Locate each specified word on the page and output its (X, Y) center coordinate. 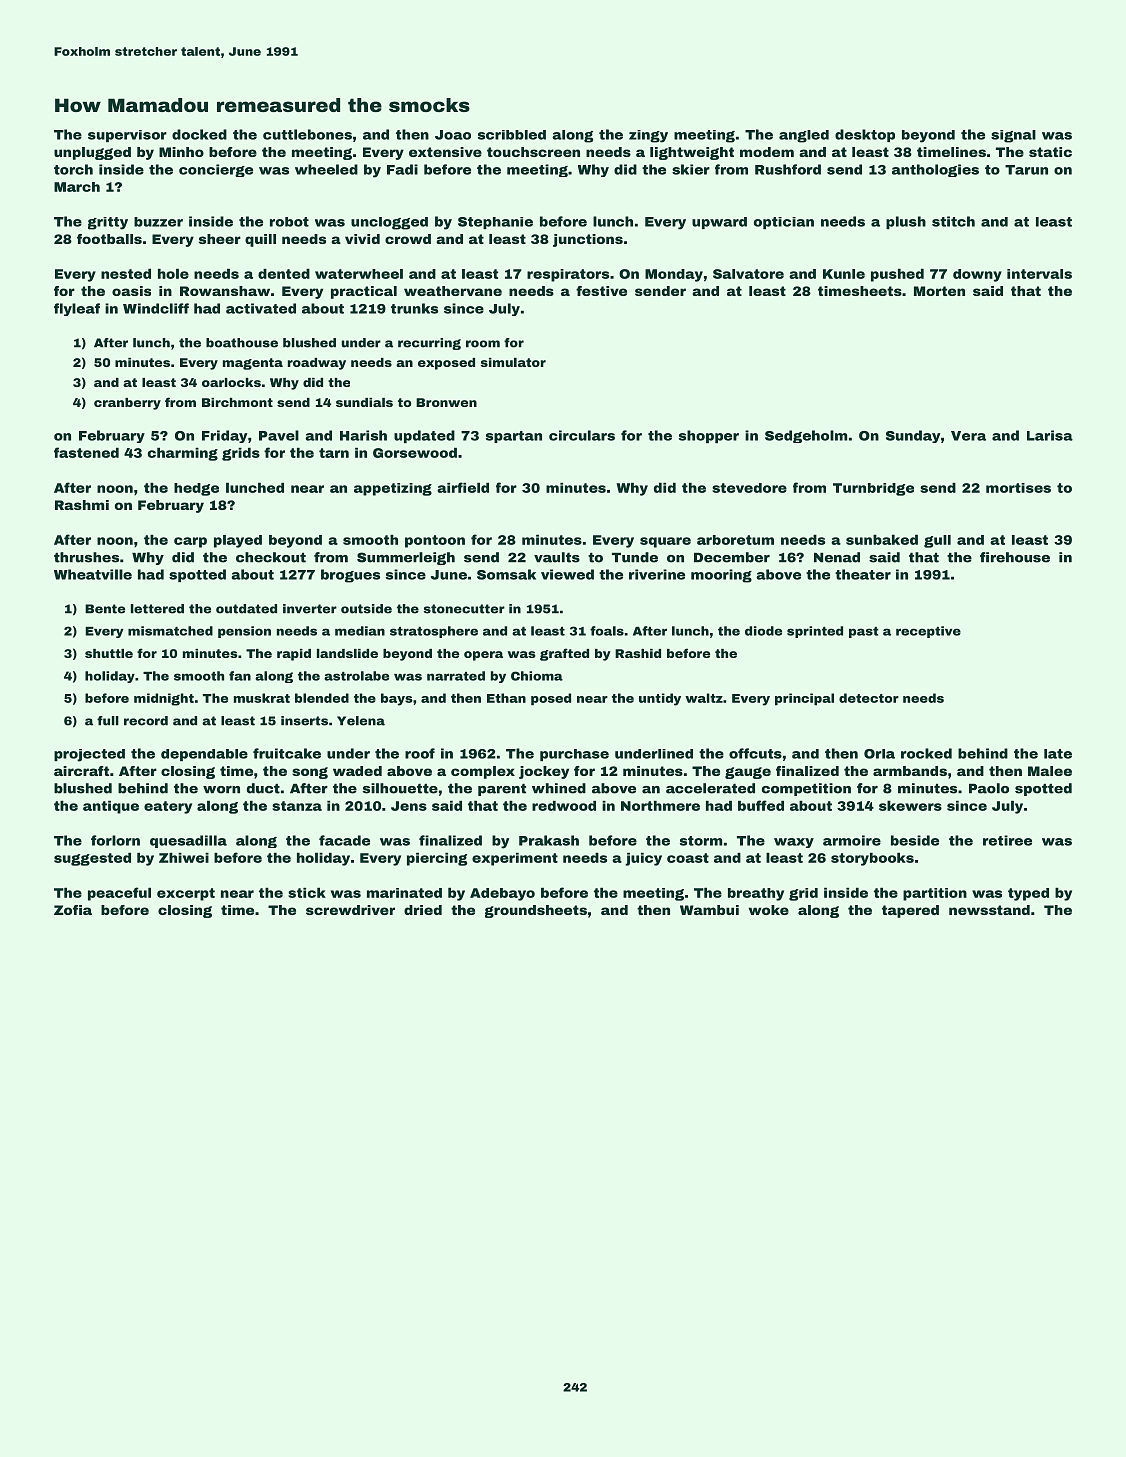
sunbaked (882, 539)
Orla (879, 754)
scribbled (512, 135)
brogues (350, 576)
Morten (939, 291)
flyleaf (77, 309)
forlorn (115, 840)
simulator (513, 362)
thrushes (86, 557)
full (108, 721)
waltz (704, 698)
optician (784, 223)
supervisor (127, 136)
